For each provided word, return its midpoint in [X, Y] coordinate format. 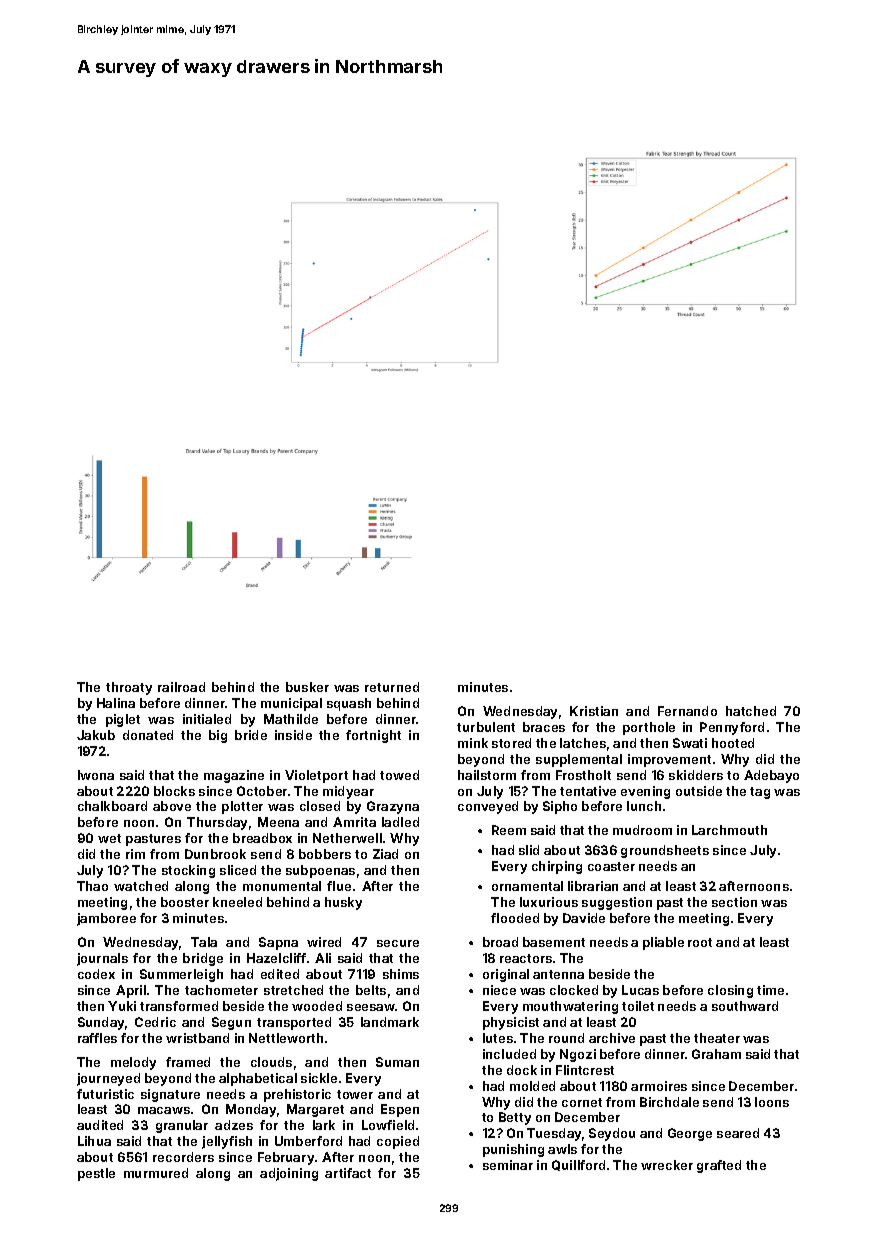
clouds [271, 1062]
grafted [719, 1166]
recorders [183, 1157]
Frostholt [583, 775]
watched [141, 886]
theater [717, 1038]
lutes [498, 1038]
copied [398, 1142]
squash [349, 704]
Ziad [385, 854]
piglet [123, 720]
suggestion [617, 903]
